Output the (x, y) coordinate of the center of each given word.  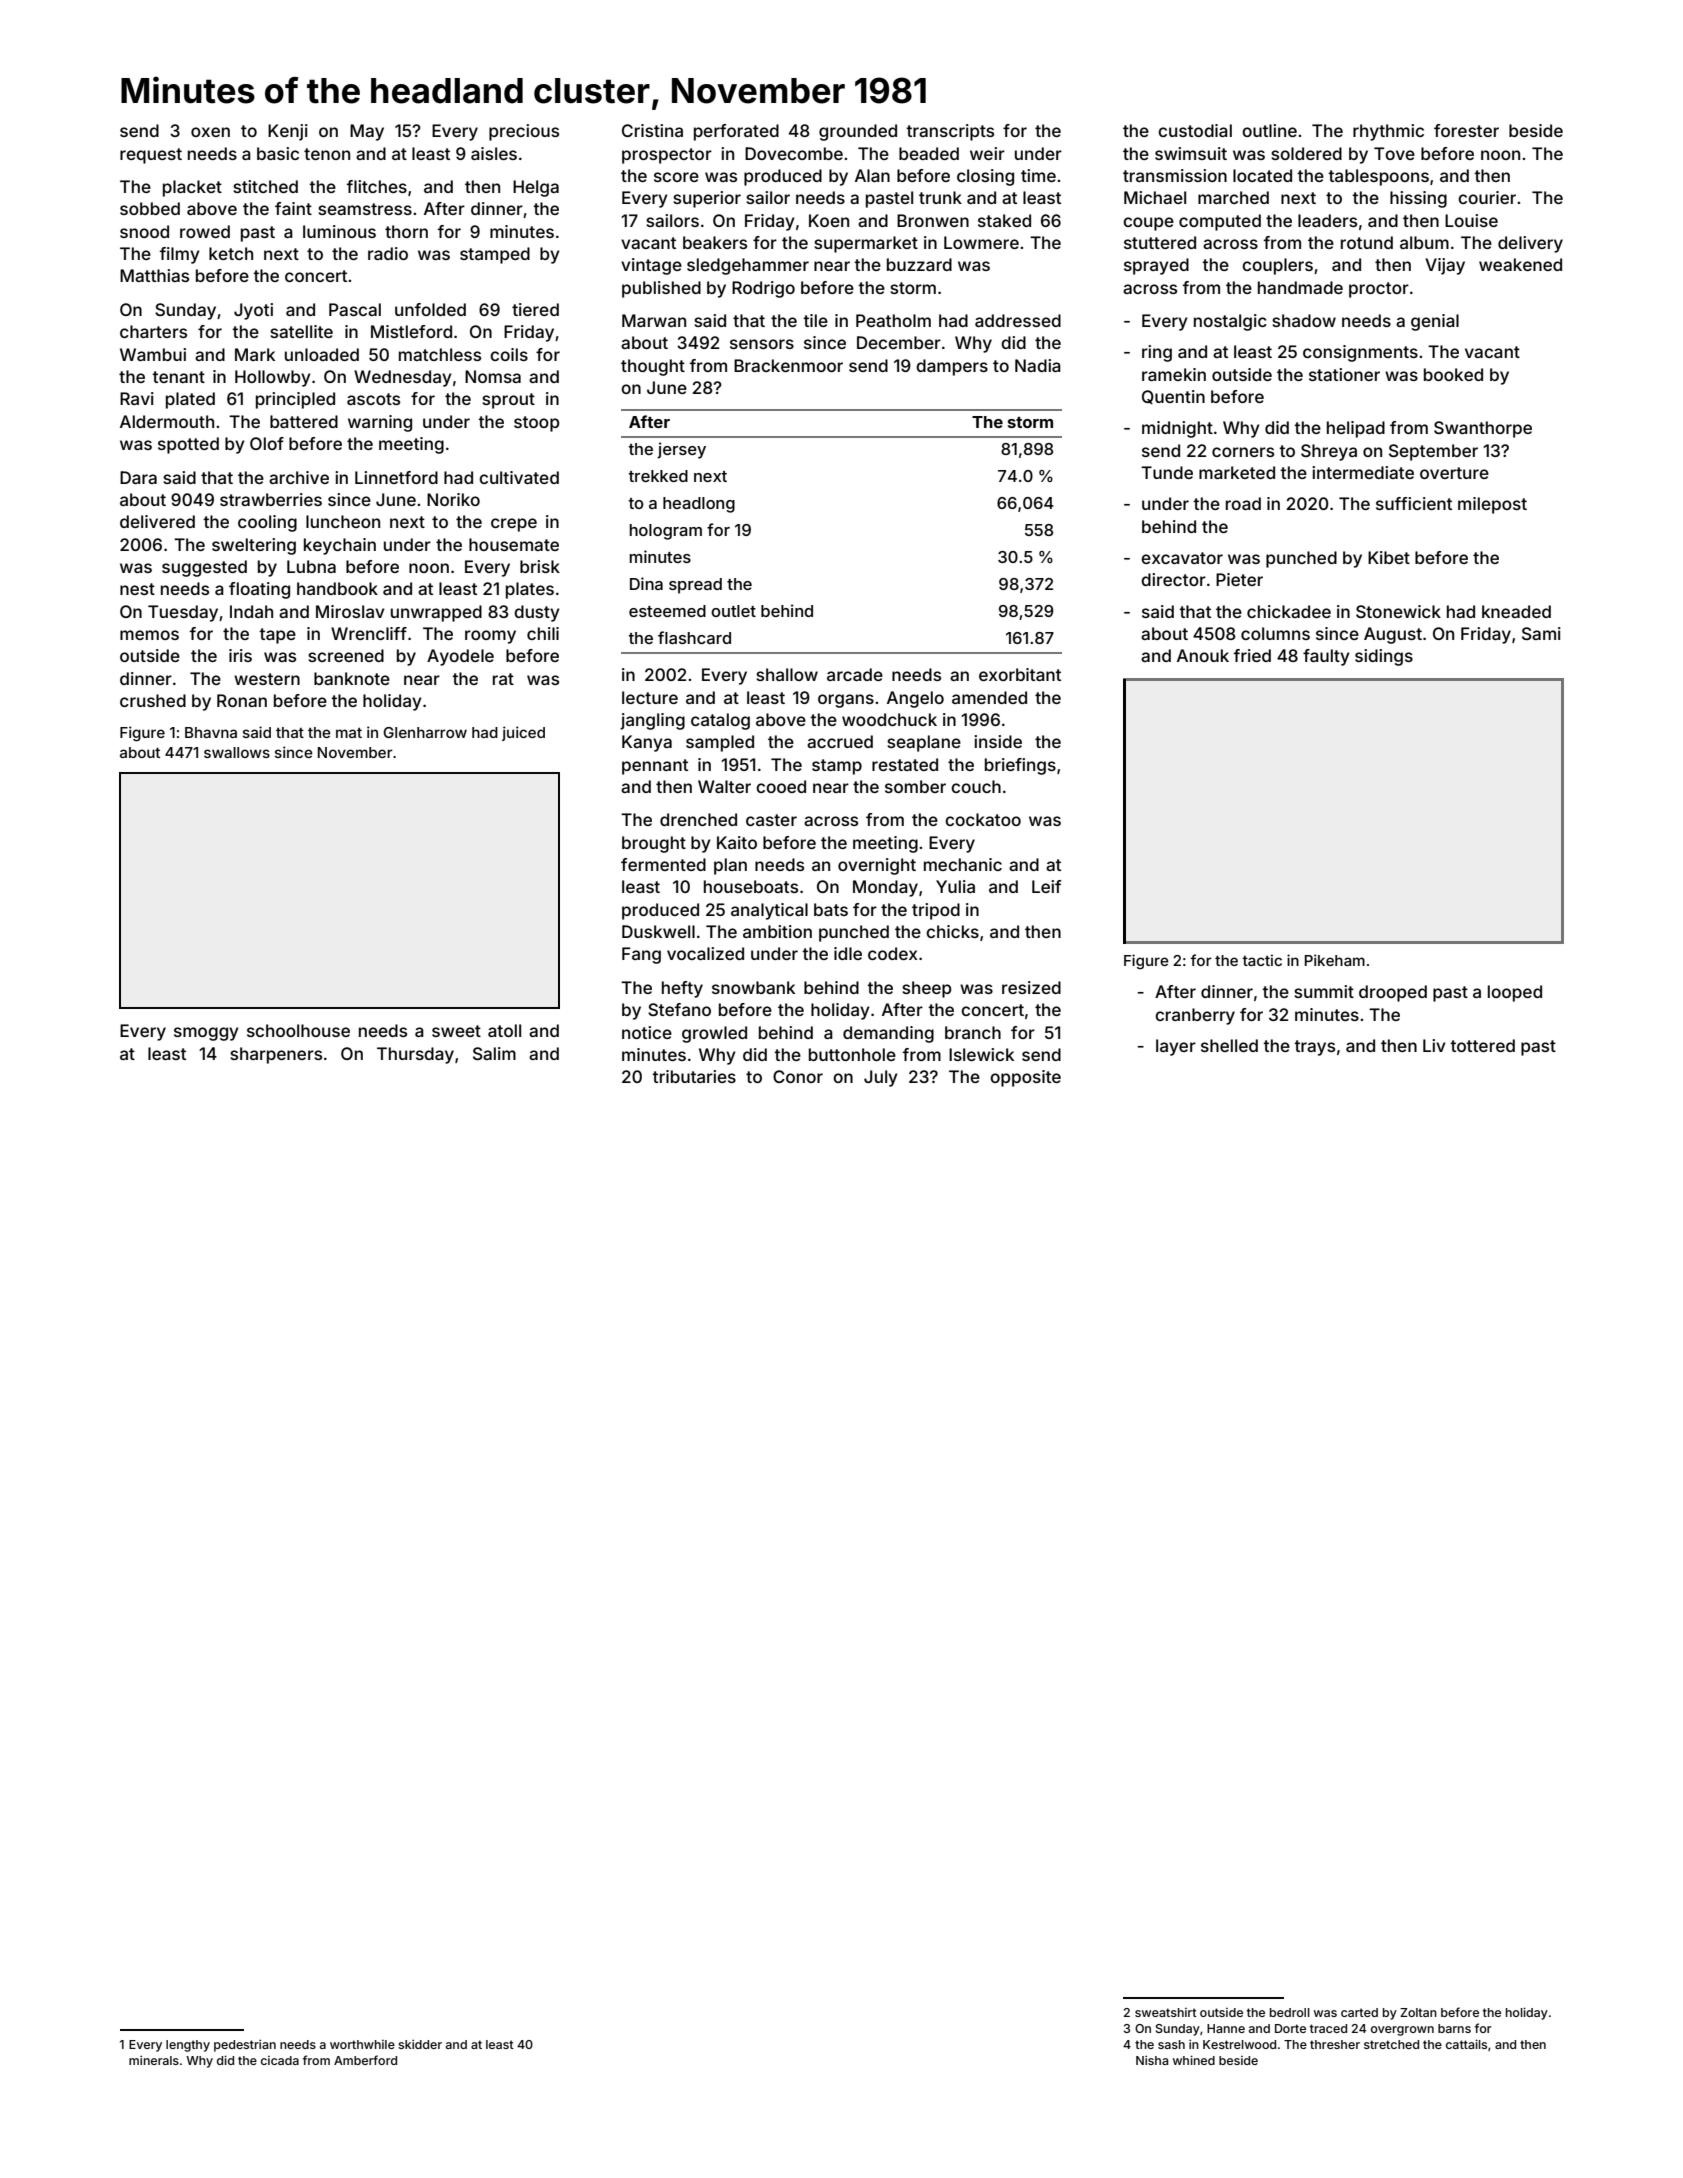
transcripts (950, 132)
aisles (494, 153)
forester (1466, 130)
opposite (1025, 1078)
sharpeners (276, 1055)
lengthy (188, 2046)
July (881, 1078)
